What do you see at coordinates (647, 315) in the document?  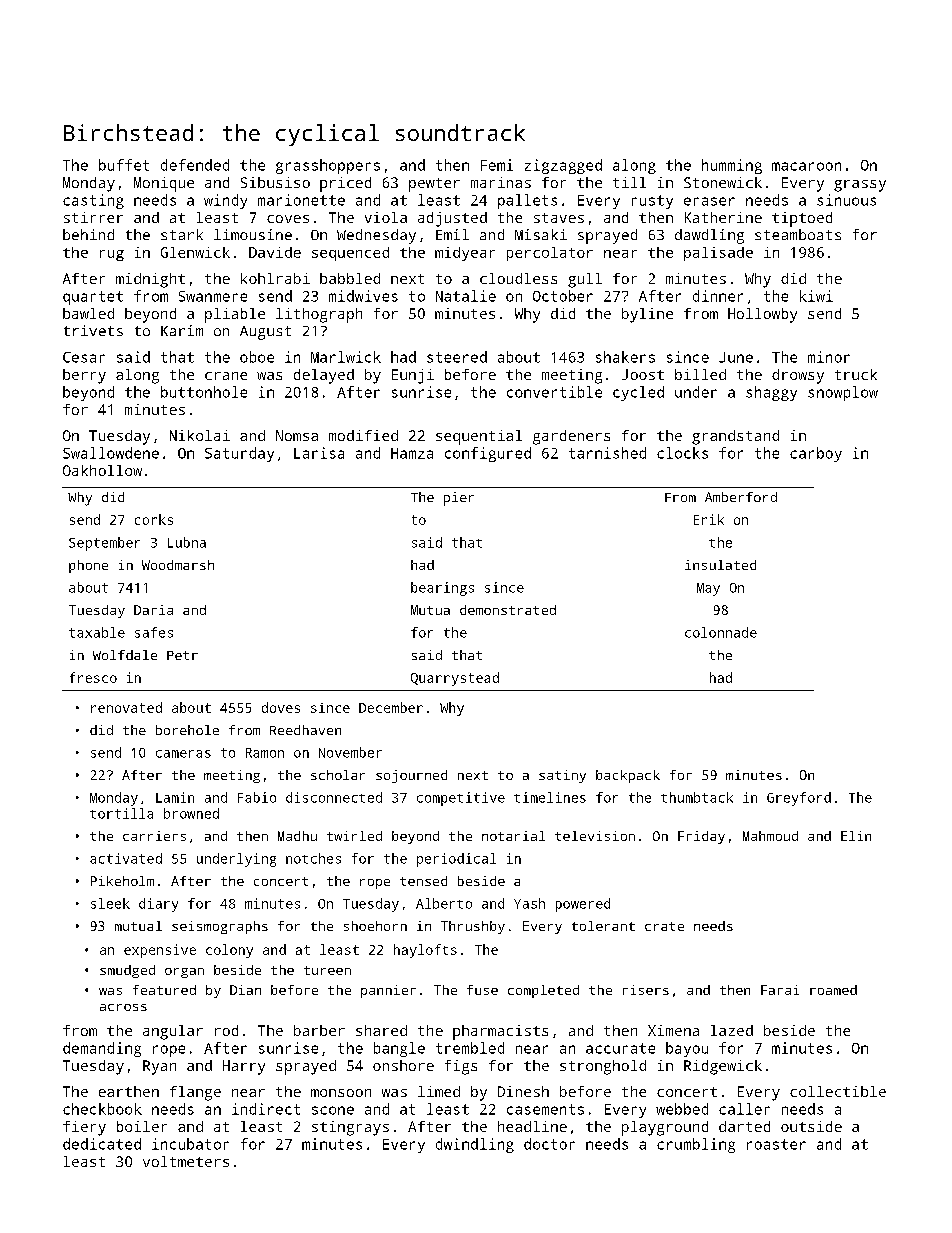 I see `byline` at bounding box center [647, 315].
